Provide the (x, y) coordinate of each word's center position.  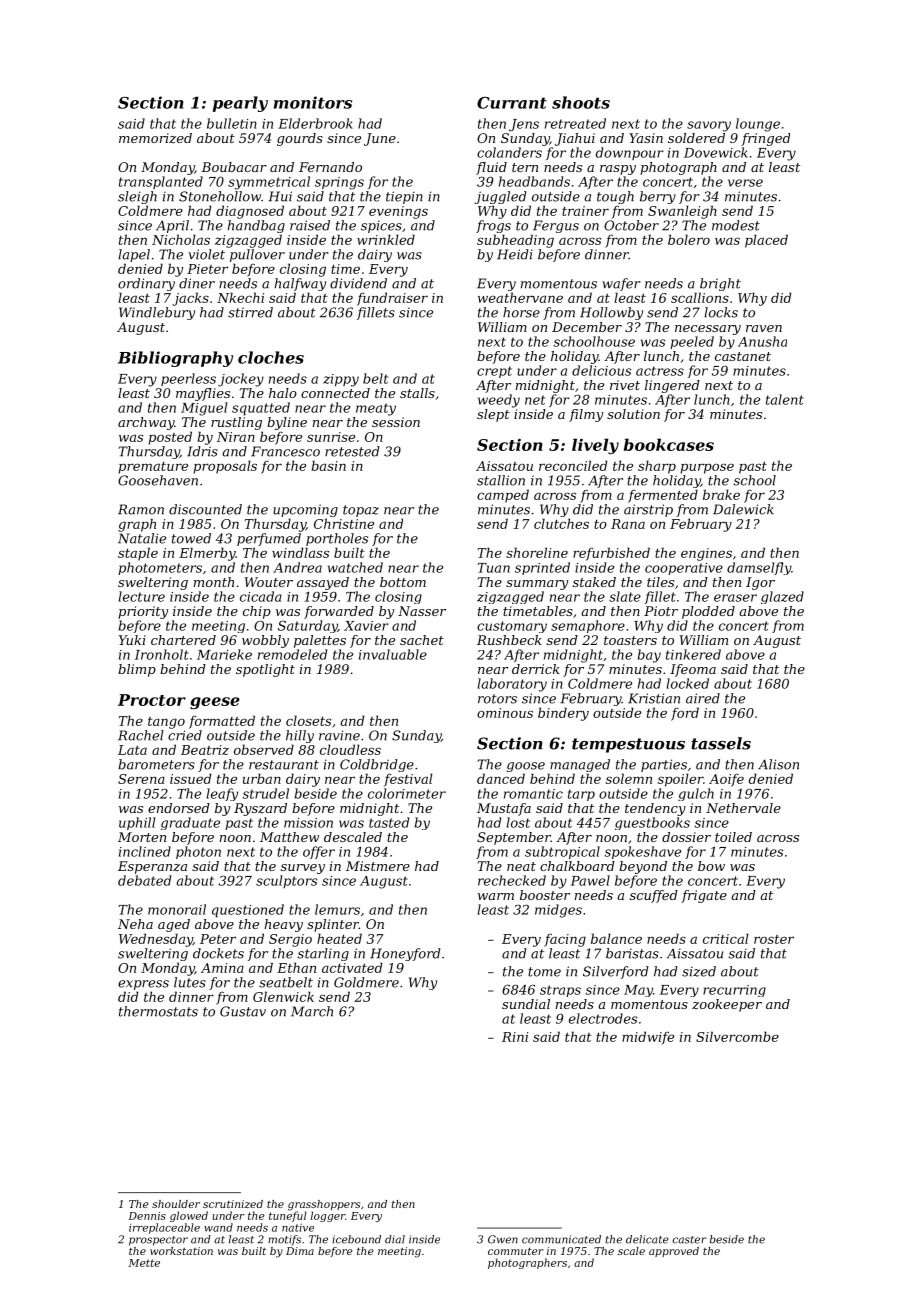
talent (785, 399)
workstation (181, 1251)
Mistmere (378, 866)
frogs (493, 226)
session (396, 422)
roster (774, 939)
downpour (630, 153)
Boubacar (234, 167)
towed (191, 538)
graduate (190, 823)
